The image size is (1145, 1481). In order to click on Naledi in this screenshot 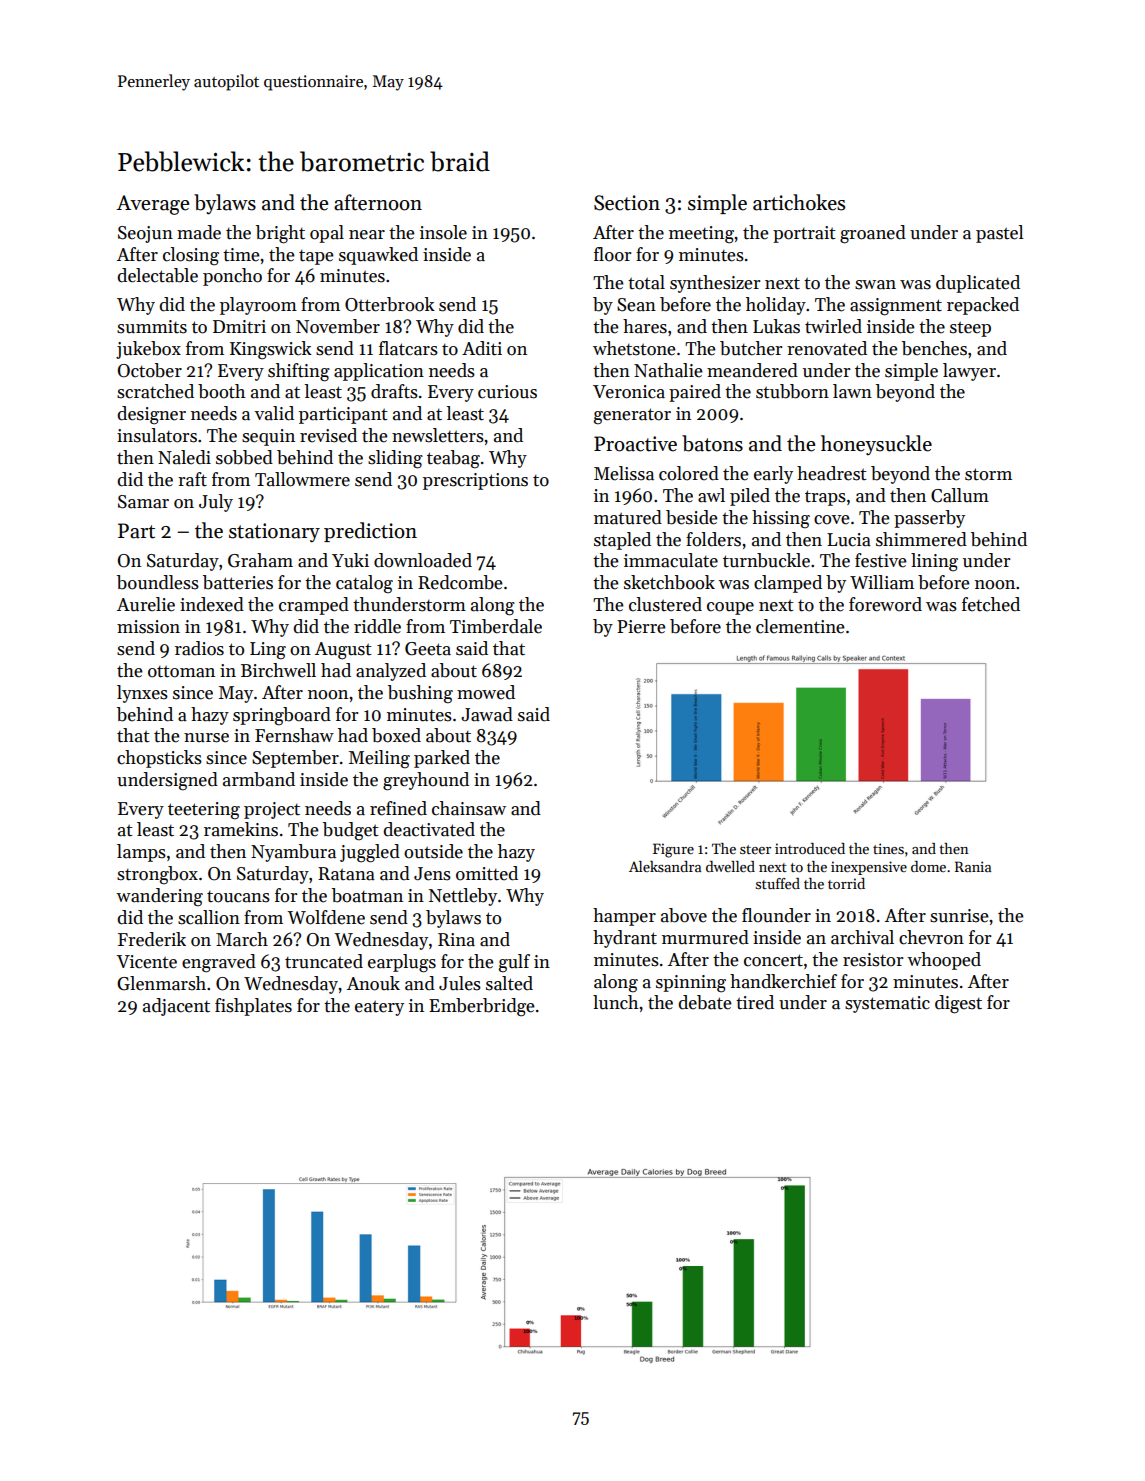, I will do `click(184, 457)`.
